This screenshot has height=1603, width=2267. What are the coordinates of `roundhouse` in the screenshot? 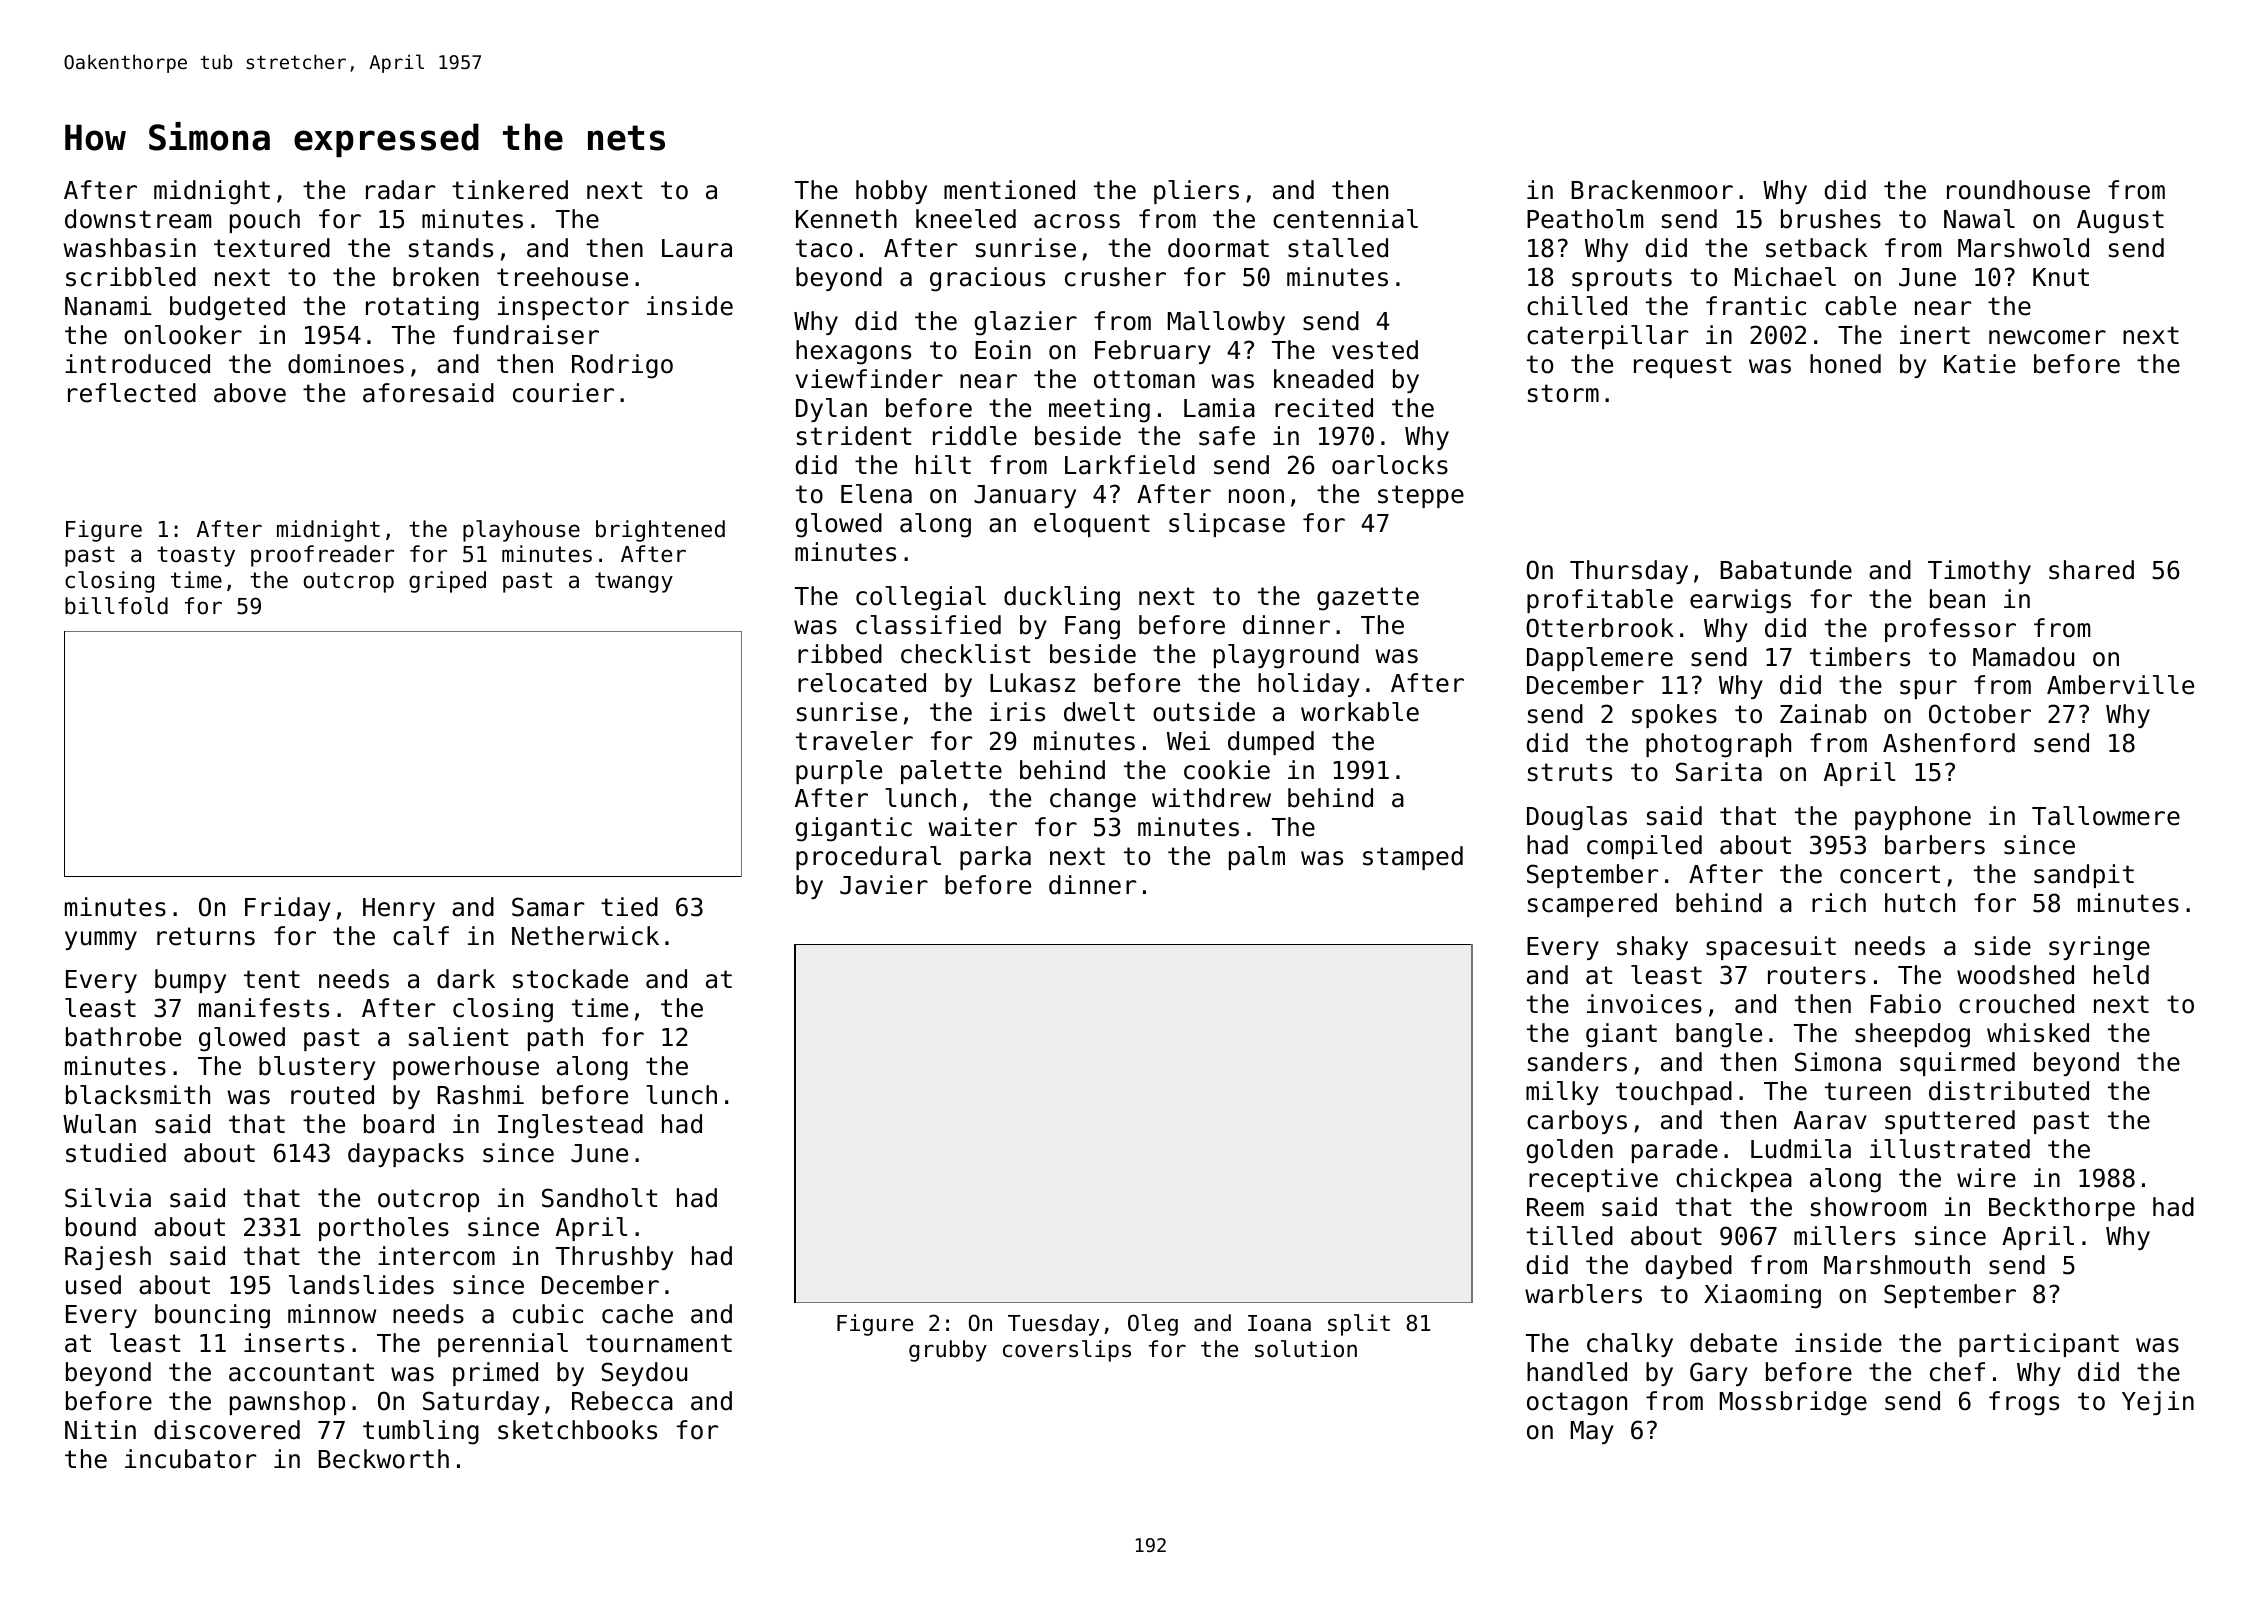 It's located at (2018, 190).
